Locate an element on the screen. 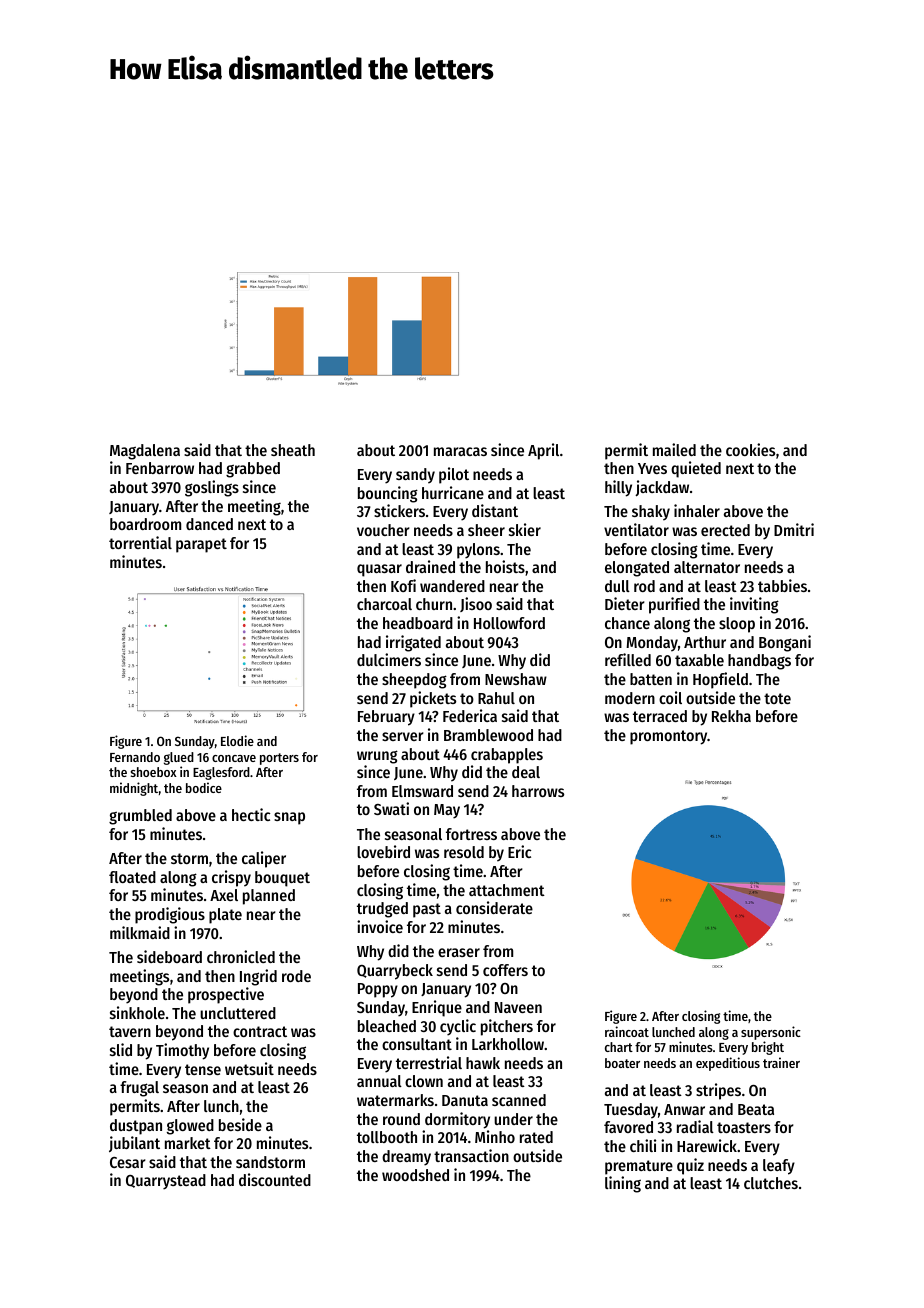 Image resolution: width=924 pixels, height=1308 pixels. server is located at coordinates (403, 736).
